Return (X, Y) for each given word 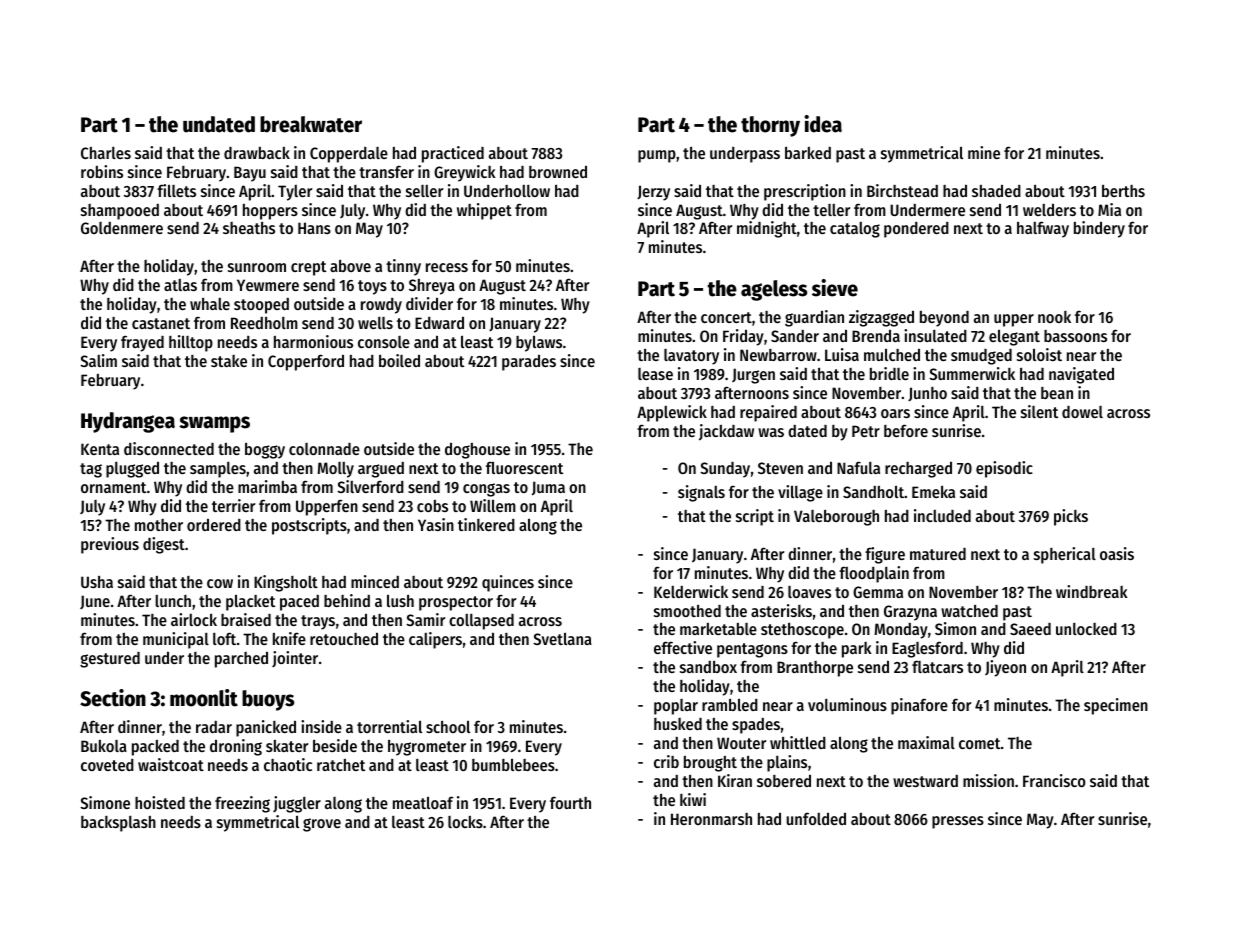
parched (241, 659)
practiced (453, 154)
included (942, 515)
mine (984, 152)
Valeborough (836, 518)
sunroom (257, 267)
